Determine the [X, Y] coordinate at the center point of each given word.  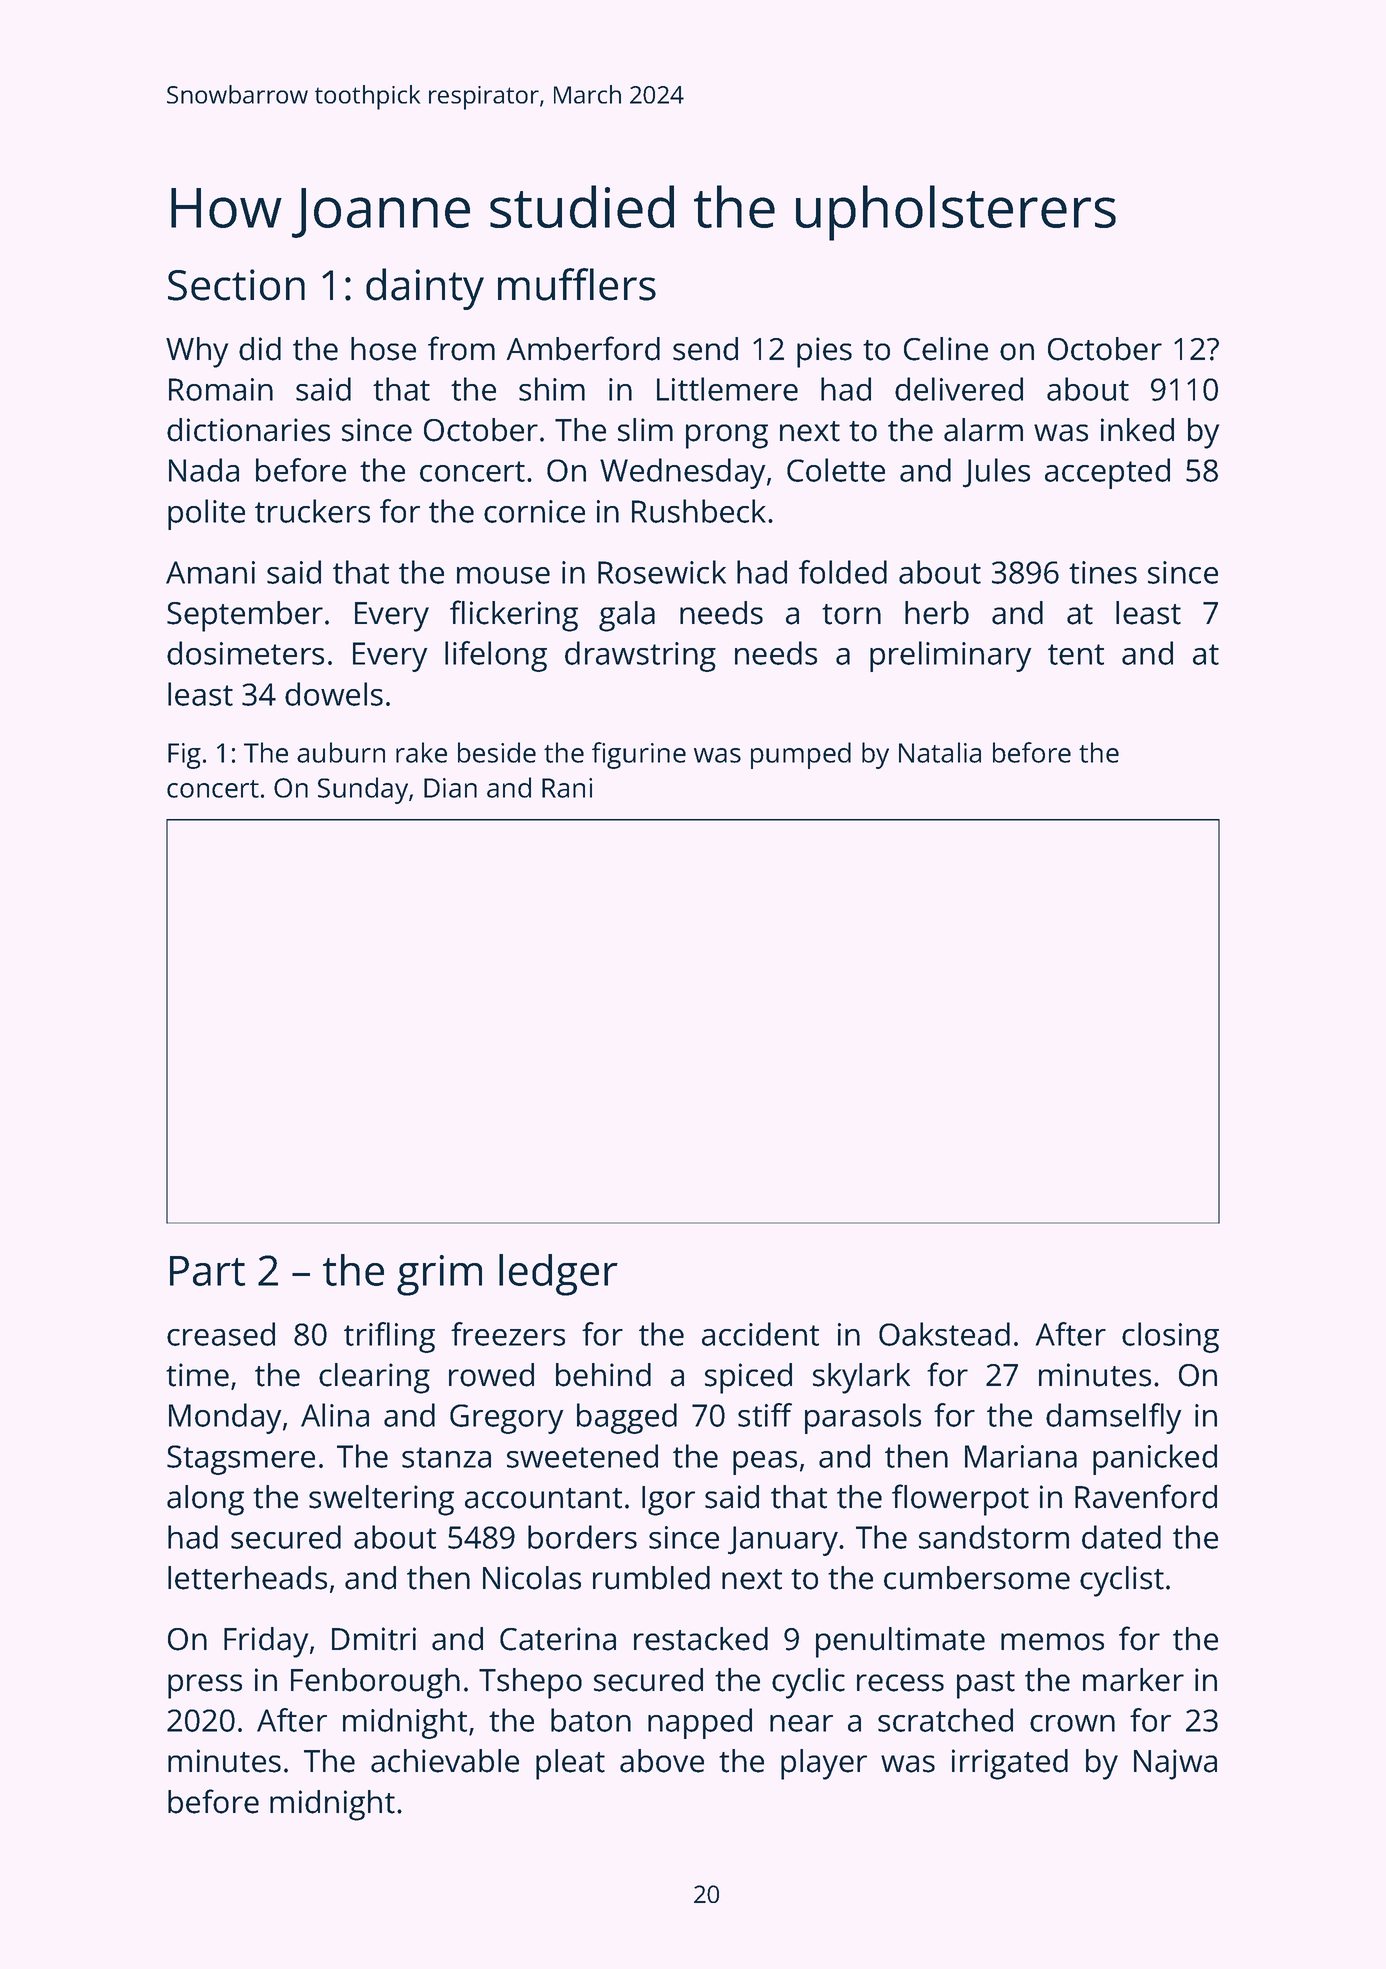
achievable [445, 1761]
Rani [567, 788]
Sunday [363, 790]
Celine [946, 349]
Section [236, 285]
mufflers [577, 284]
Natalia [940, 752]
